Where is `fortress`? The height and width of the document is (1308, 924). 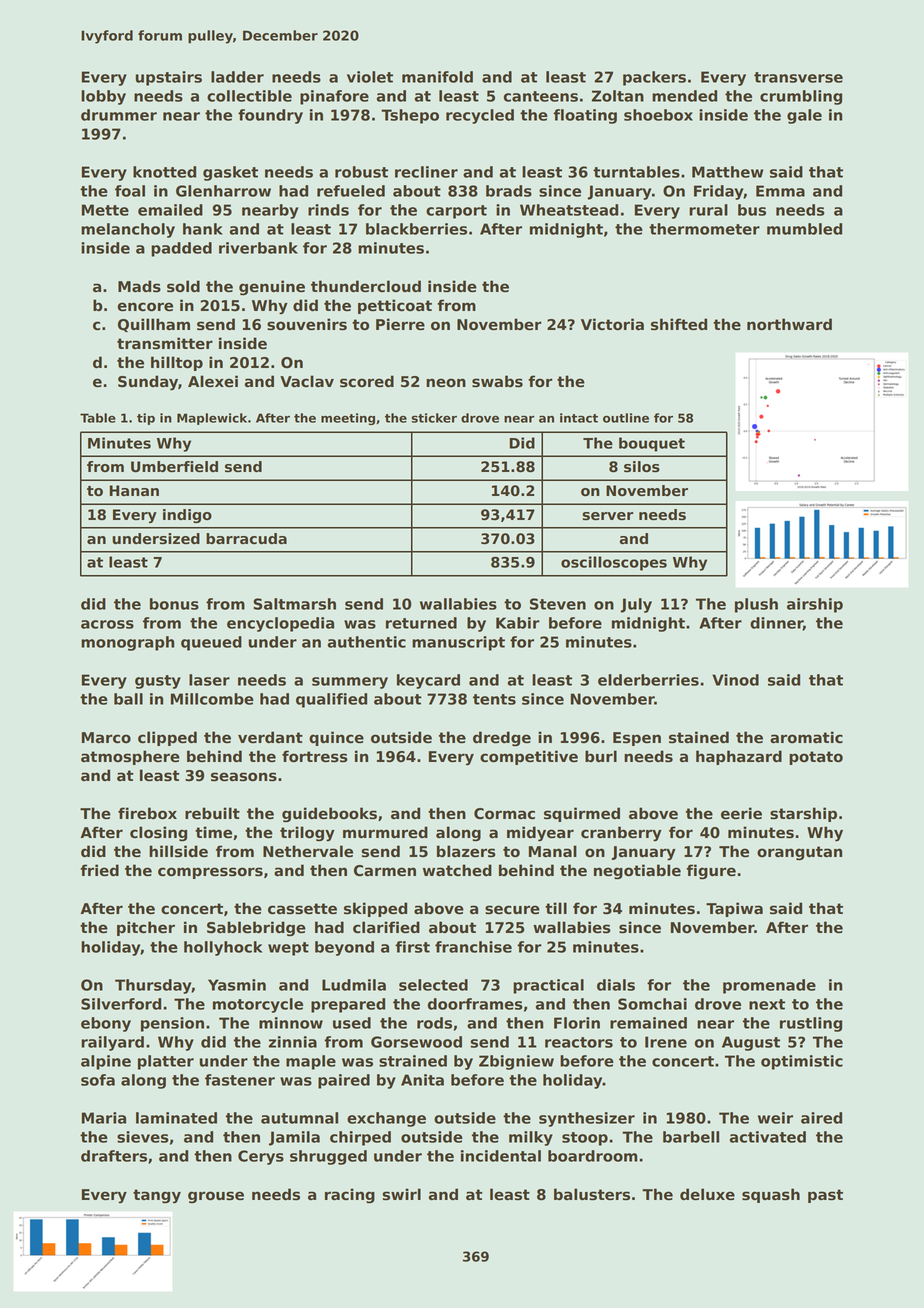 fortress is located at coordinates (315, 756).
